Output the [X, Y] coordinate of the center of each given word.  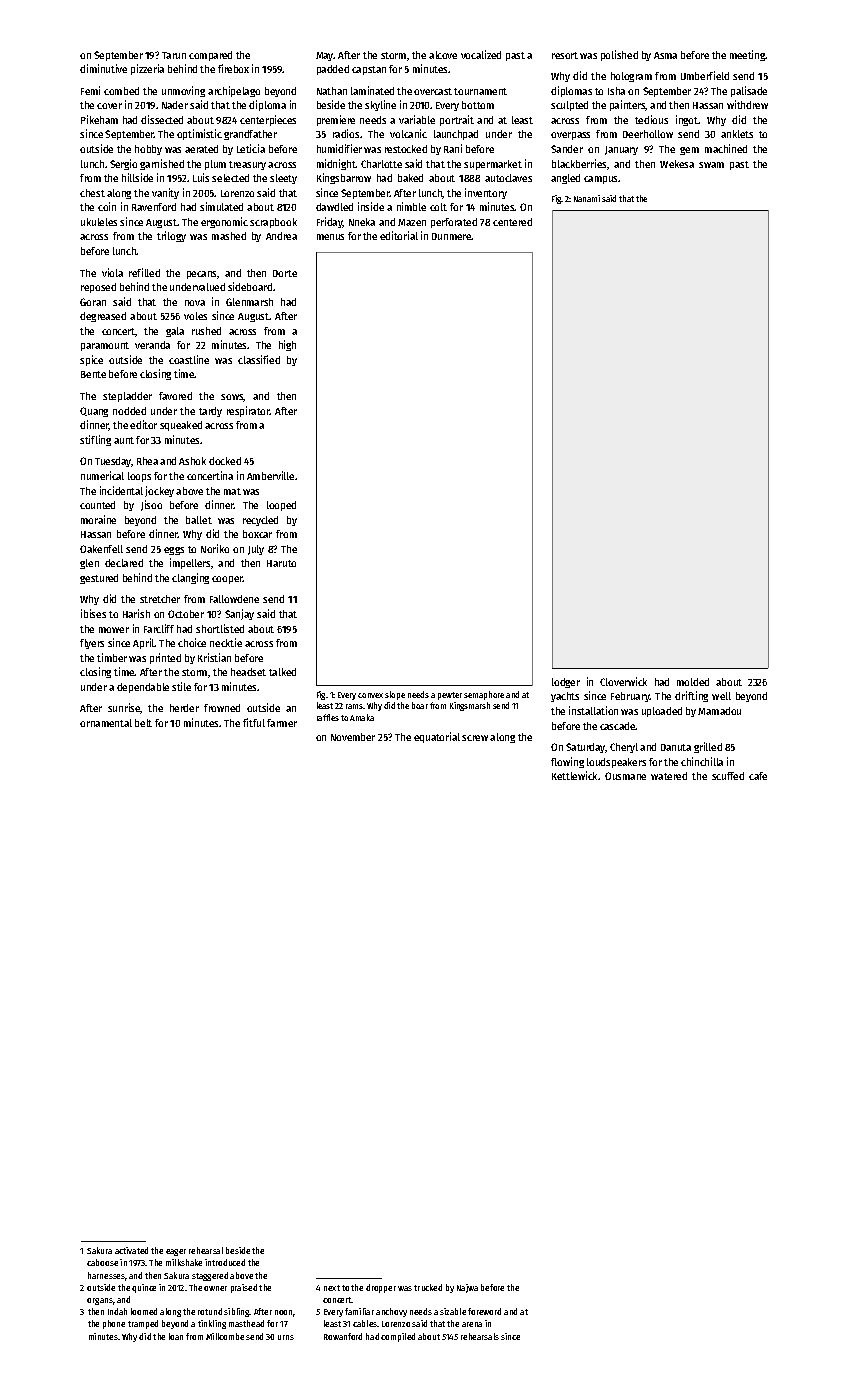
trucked [428, 1287]
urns [286, 1337]
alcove [443, 55]
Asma [665, 55]
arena [472, 1324]
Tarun [174, 55]
